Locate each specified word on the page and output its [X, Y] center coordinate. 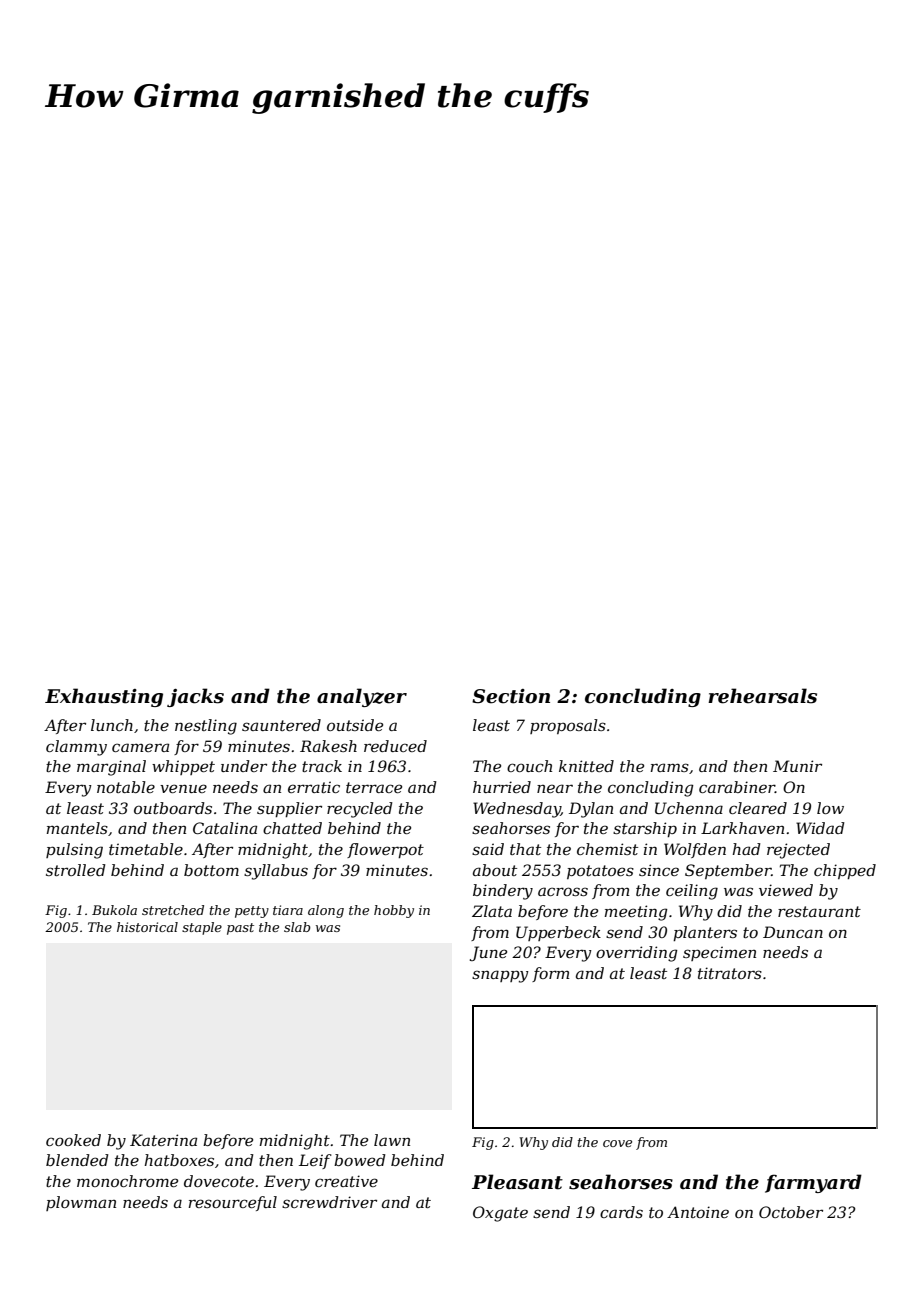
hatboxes [179, 1160]
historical [147, 927]
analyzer [362, 697]
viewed [786, 890]
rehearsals [762, 696]
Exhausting [104, 697]
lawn [392, 1140]
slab [297, 927]
